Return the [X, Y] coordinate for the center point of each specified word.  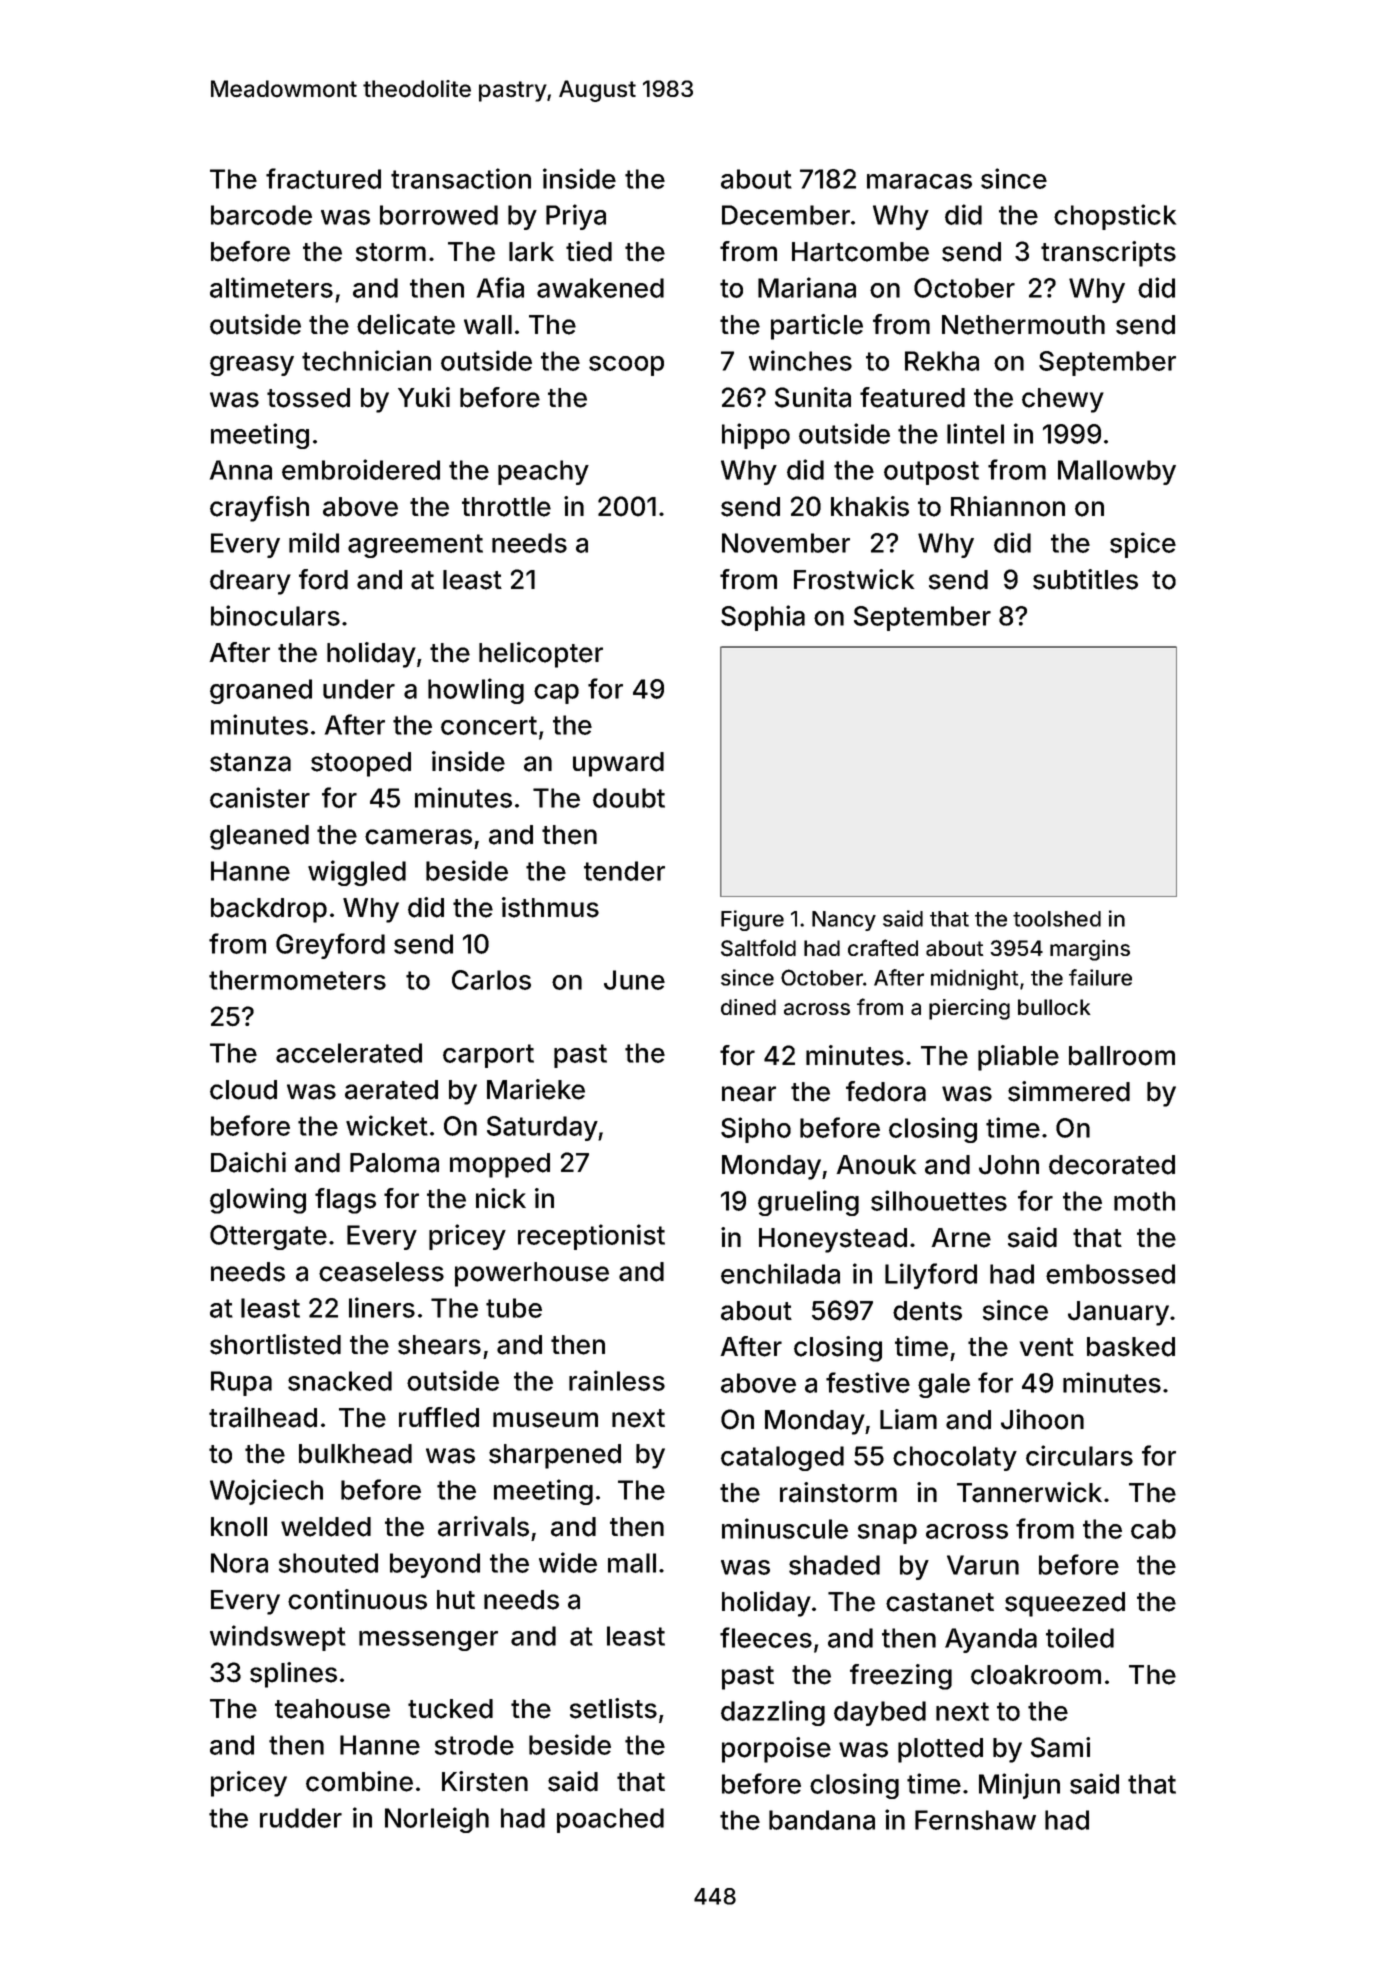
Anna [241, 470]
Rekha [942, 361]
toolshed [1057, 919]
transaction [461, 178]
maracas [919, 181]
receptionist [591, 1237]
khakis [870, 506]
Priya [576, 217]
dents [927, 1311]
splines [293, 1675]
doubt [629, 798]
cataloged [782, 1458]
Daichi [248, 1162]
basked [1131, 1347]
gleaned [259, 837]
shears [439, 1345]
